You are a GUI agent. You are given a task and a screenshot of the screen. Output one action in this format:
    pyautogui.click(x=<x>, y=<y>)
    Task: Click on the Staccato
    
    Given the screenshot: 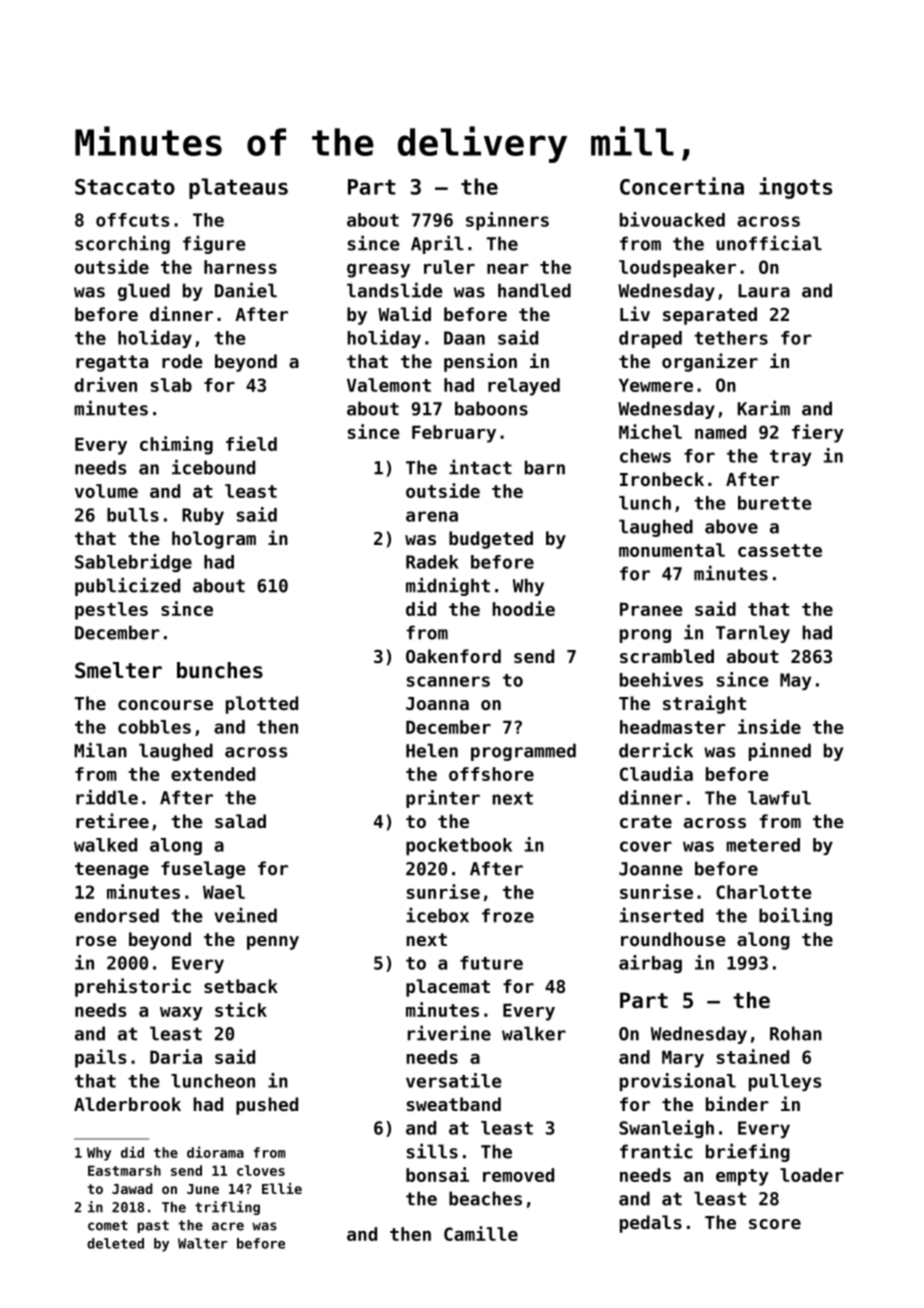 What is the action you would take?
    pyautogui.click(x=125, y=187)
